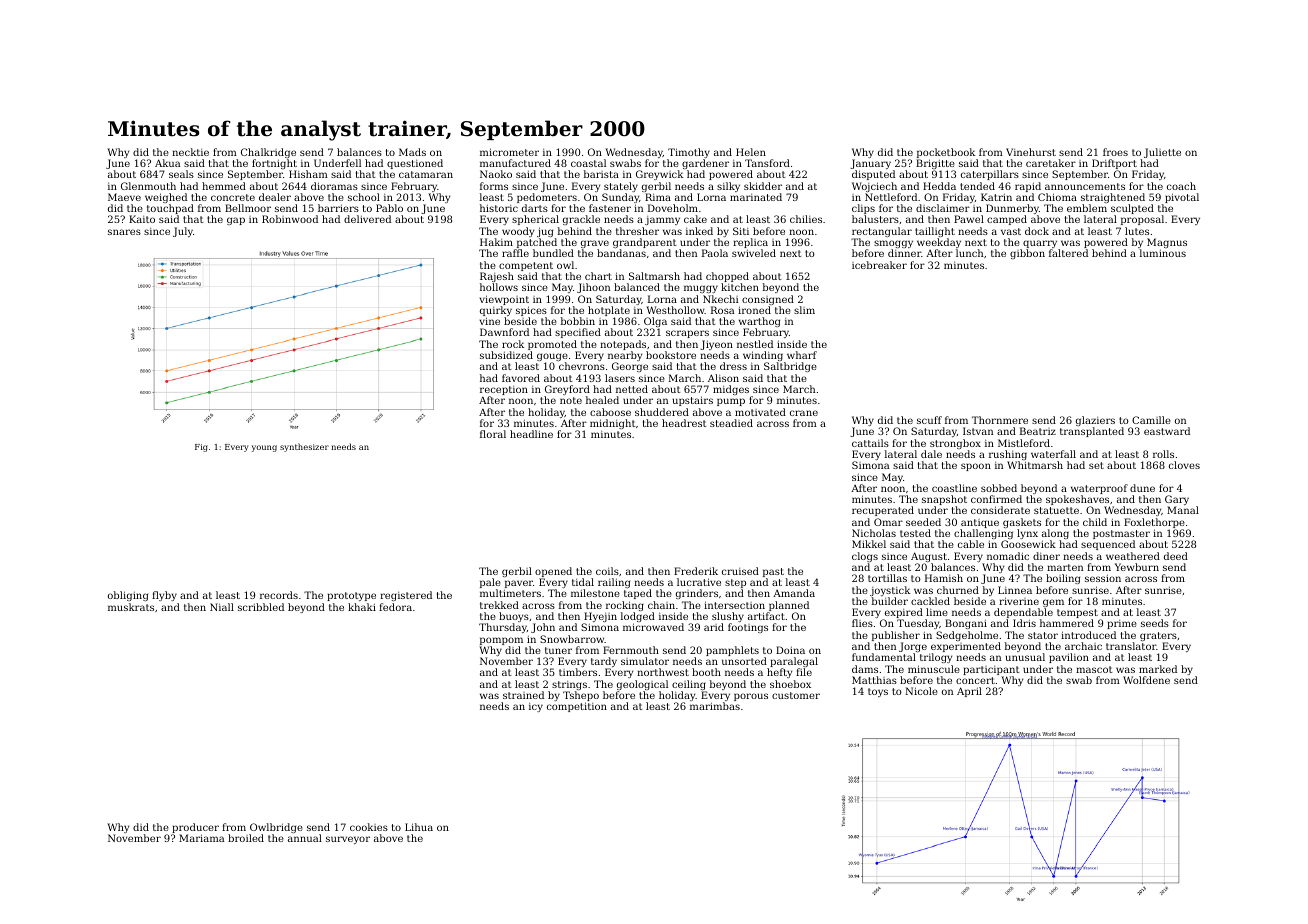 This screenshot has width=1308, height=924. Describe the element at coordinates (1146, 680) in the screenshot. I see `Wolfdene` at that location.
